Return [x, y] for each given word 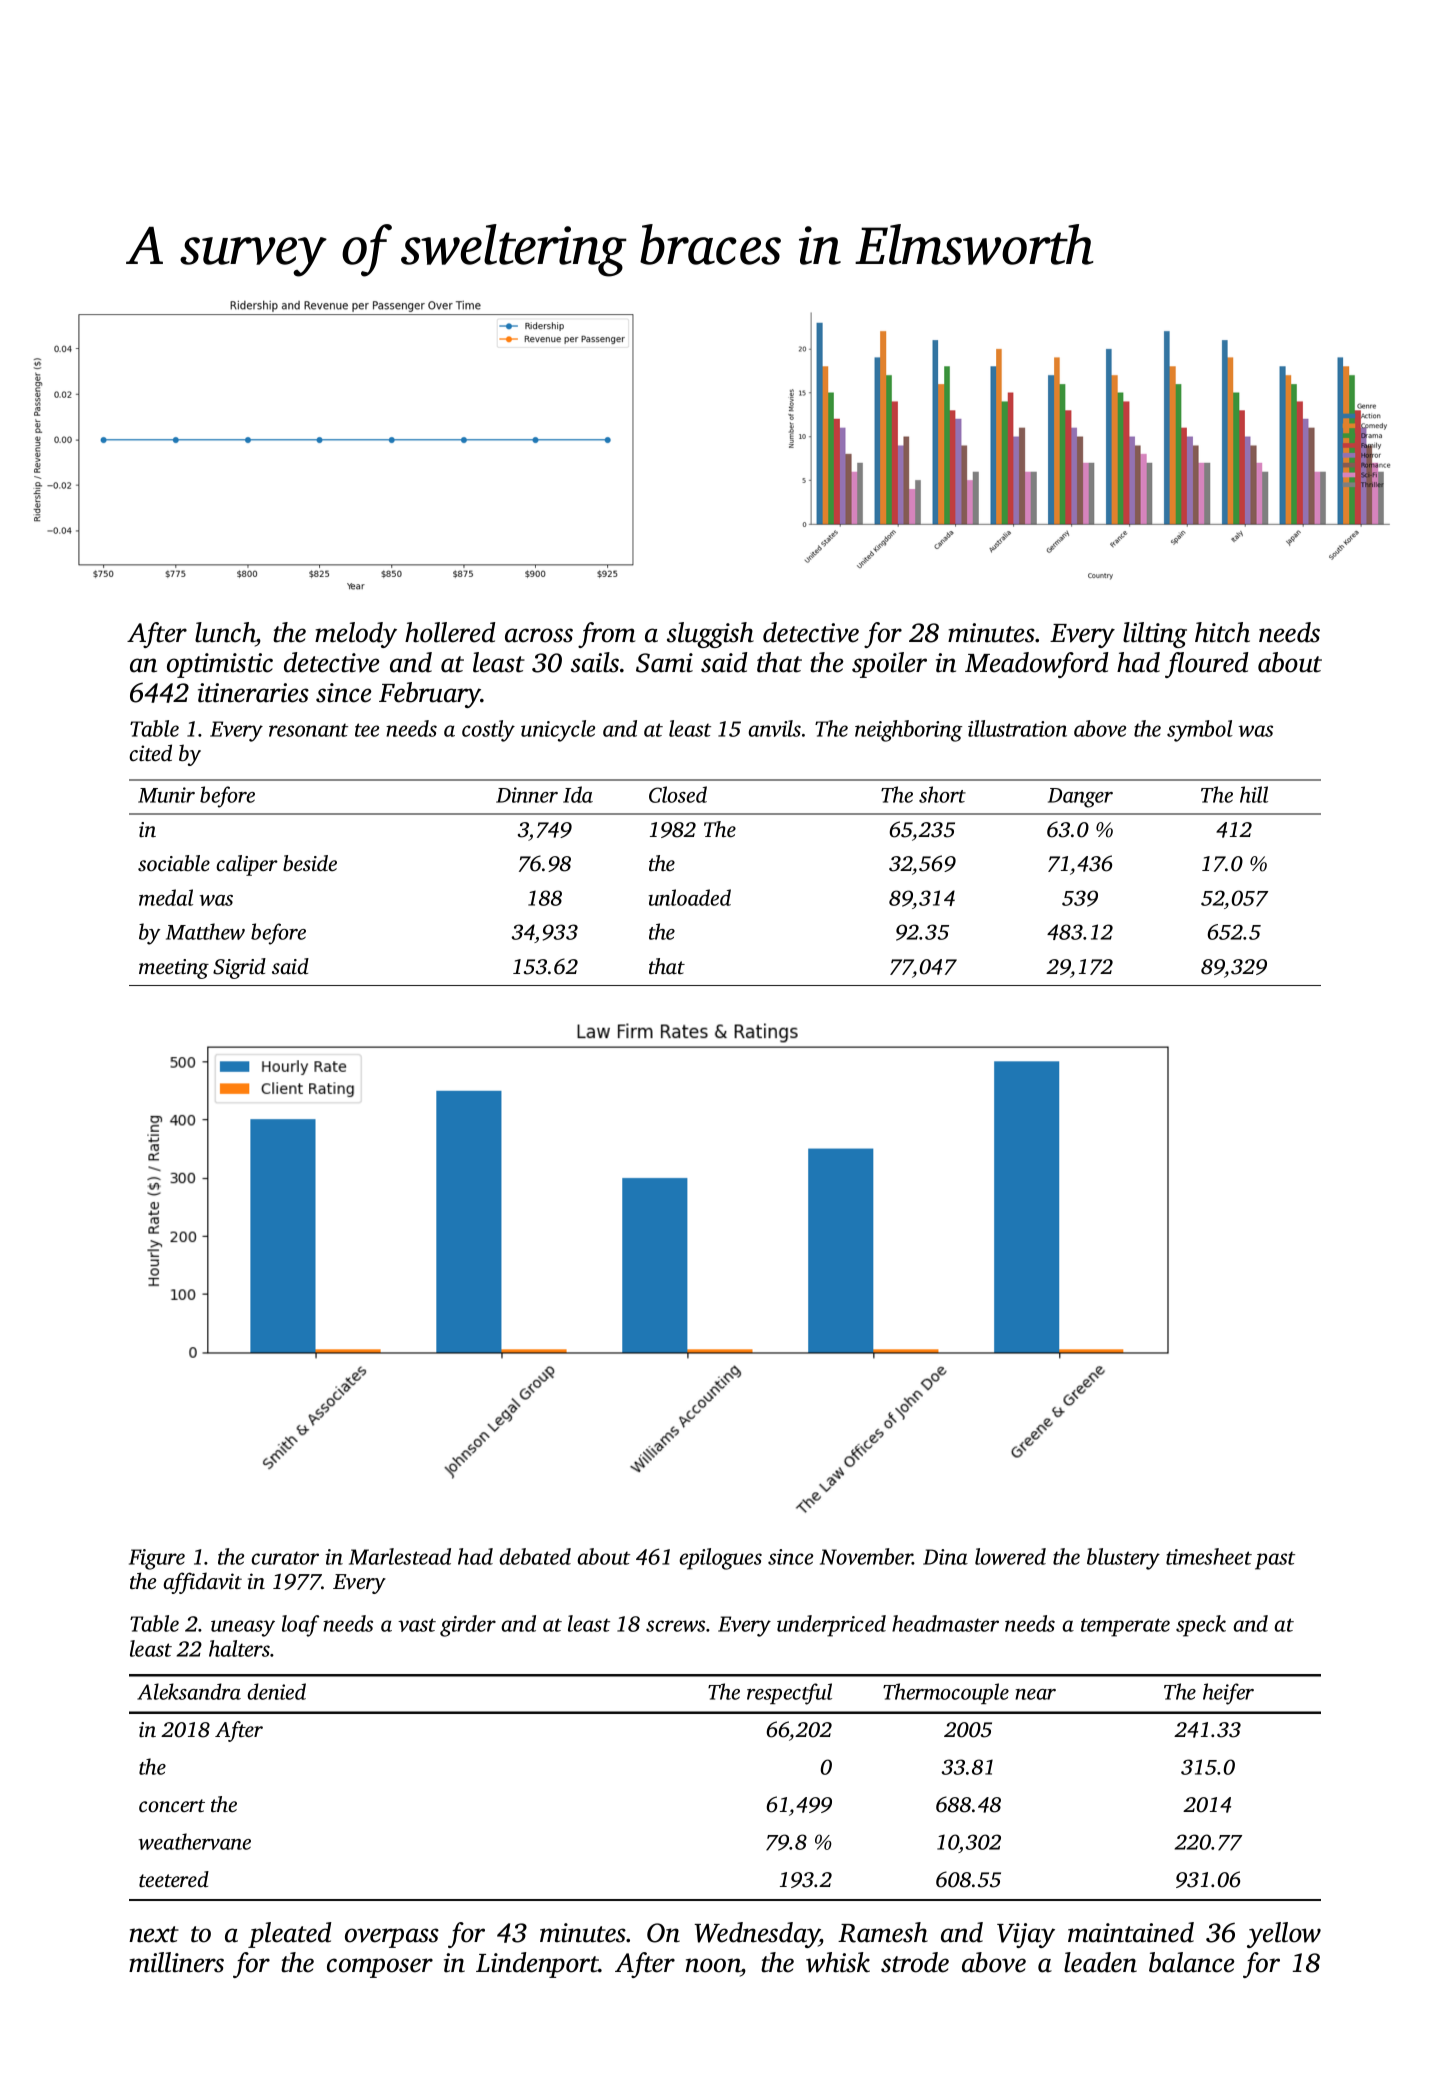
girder [468, 1626]
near [1035, 1694]
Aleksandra [189, 1691]
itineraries [253, 693]
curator [285, 1558]
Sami [664, 663]
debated [535, 1556]
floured [1206, 665]
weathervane [195, 1841]
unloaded [689, 897]
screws [675, 1626]
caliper [247, 865]
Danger [1080, 798]
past [1275, 1560]
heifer [1228, 1694]
